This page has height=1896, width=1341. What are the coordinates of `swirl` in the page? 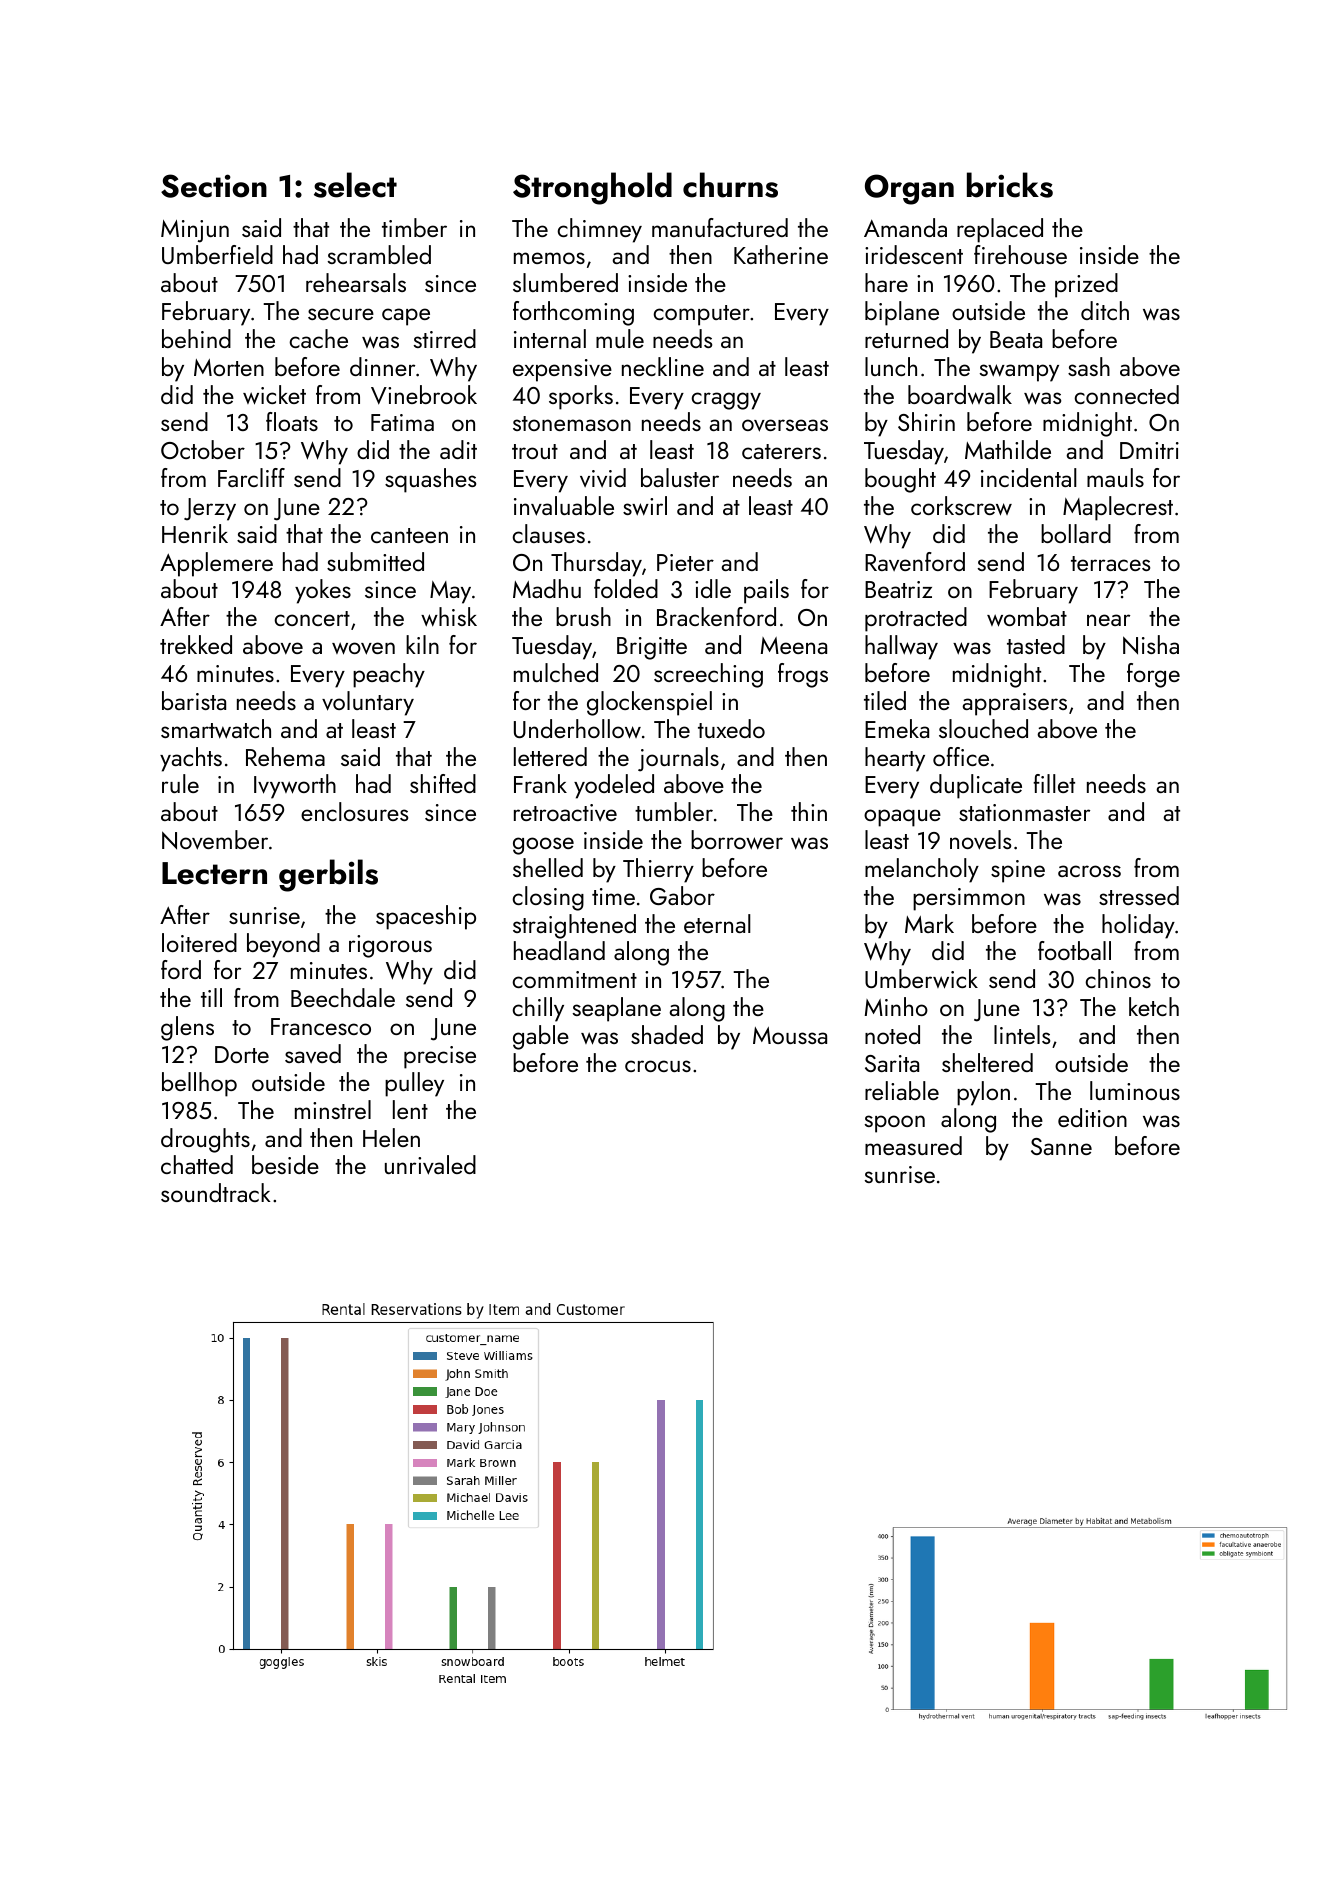 It's located at (645, 506).
